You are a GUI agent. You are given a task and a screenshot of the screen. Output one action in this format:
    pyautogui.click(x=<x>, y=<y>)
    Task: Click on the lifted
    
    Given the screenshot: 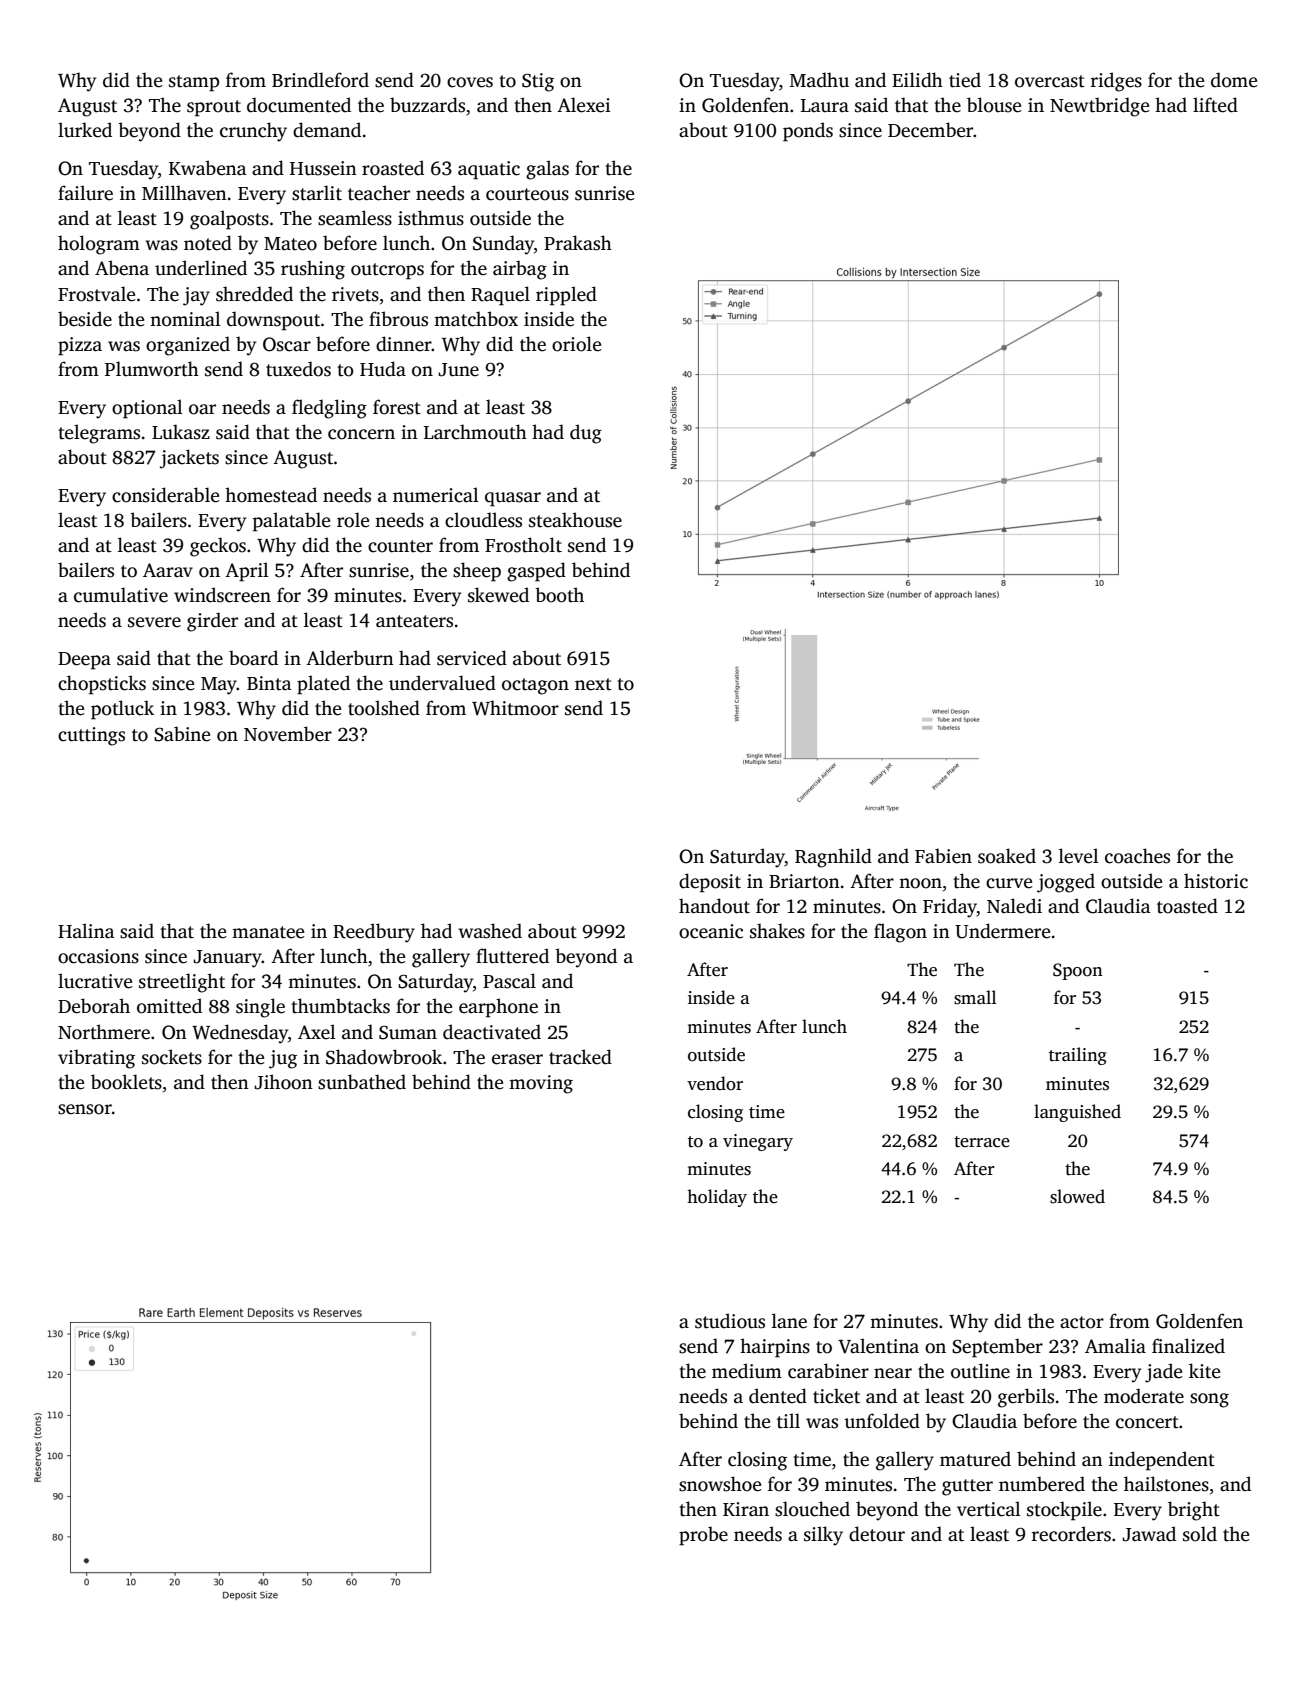 What is the action you would take?
    pyautogui.click(x=1215, y=105)
